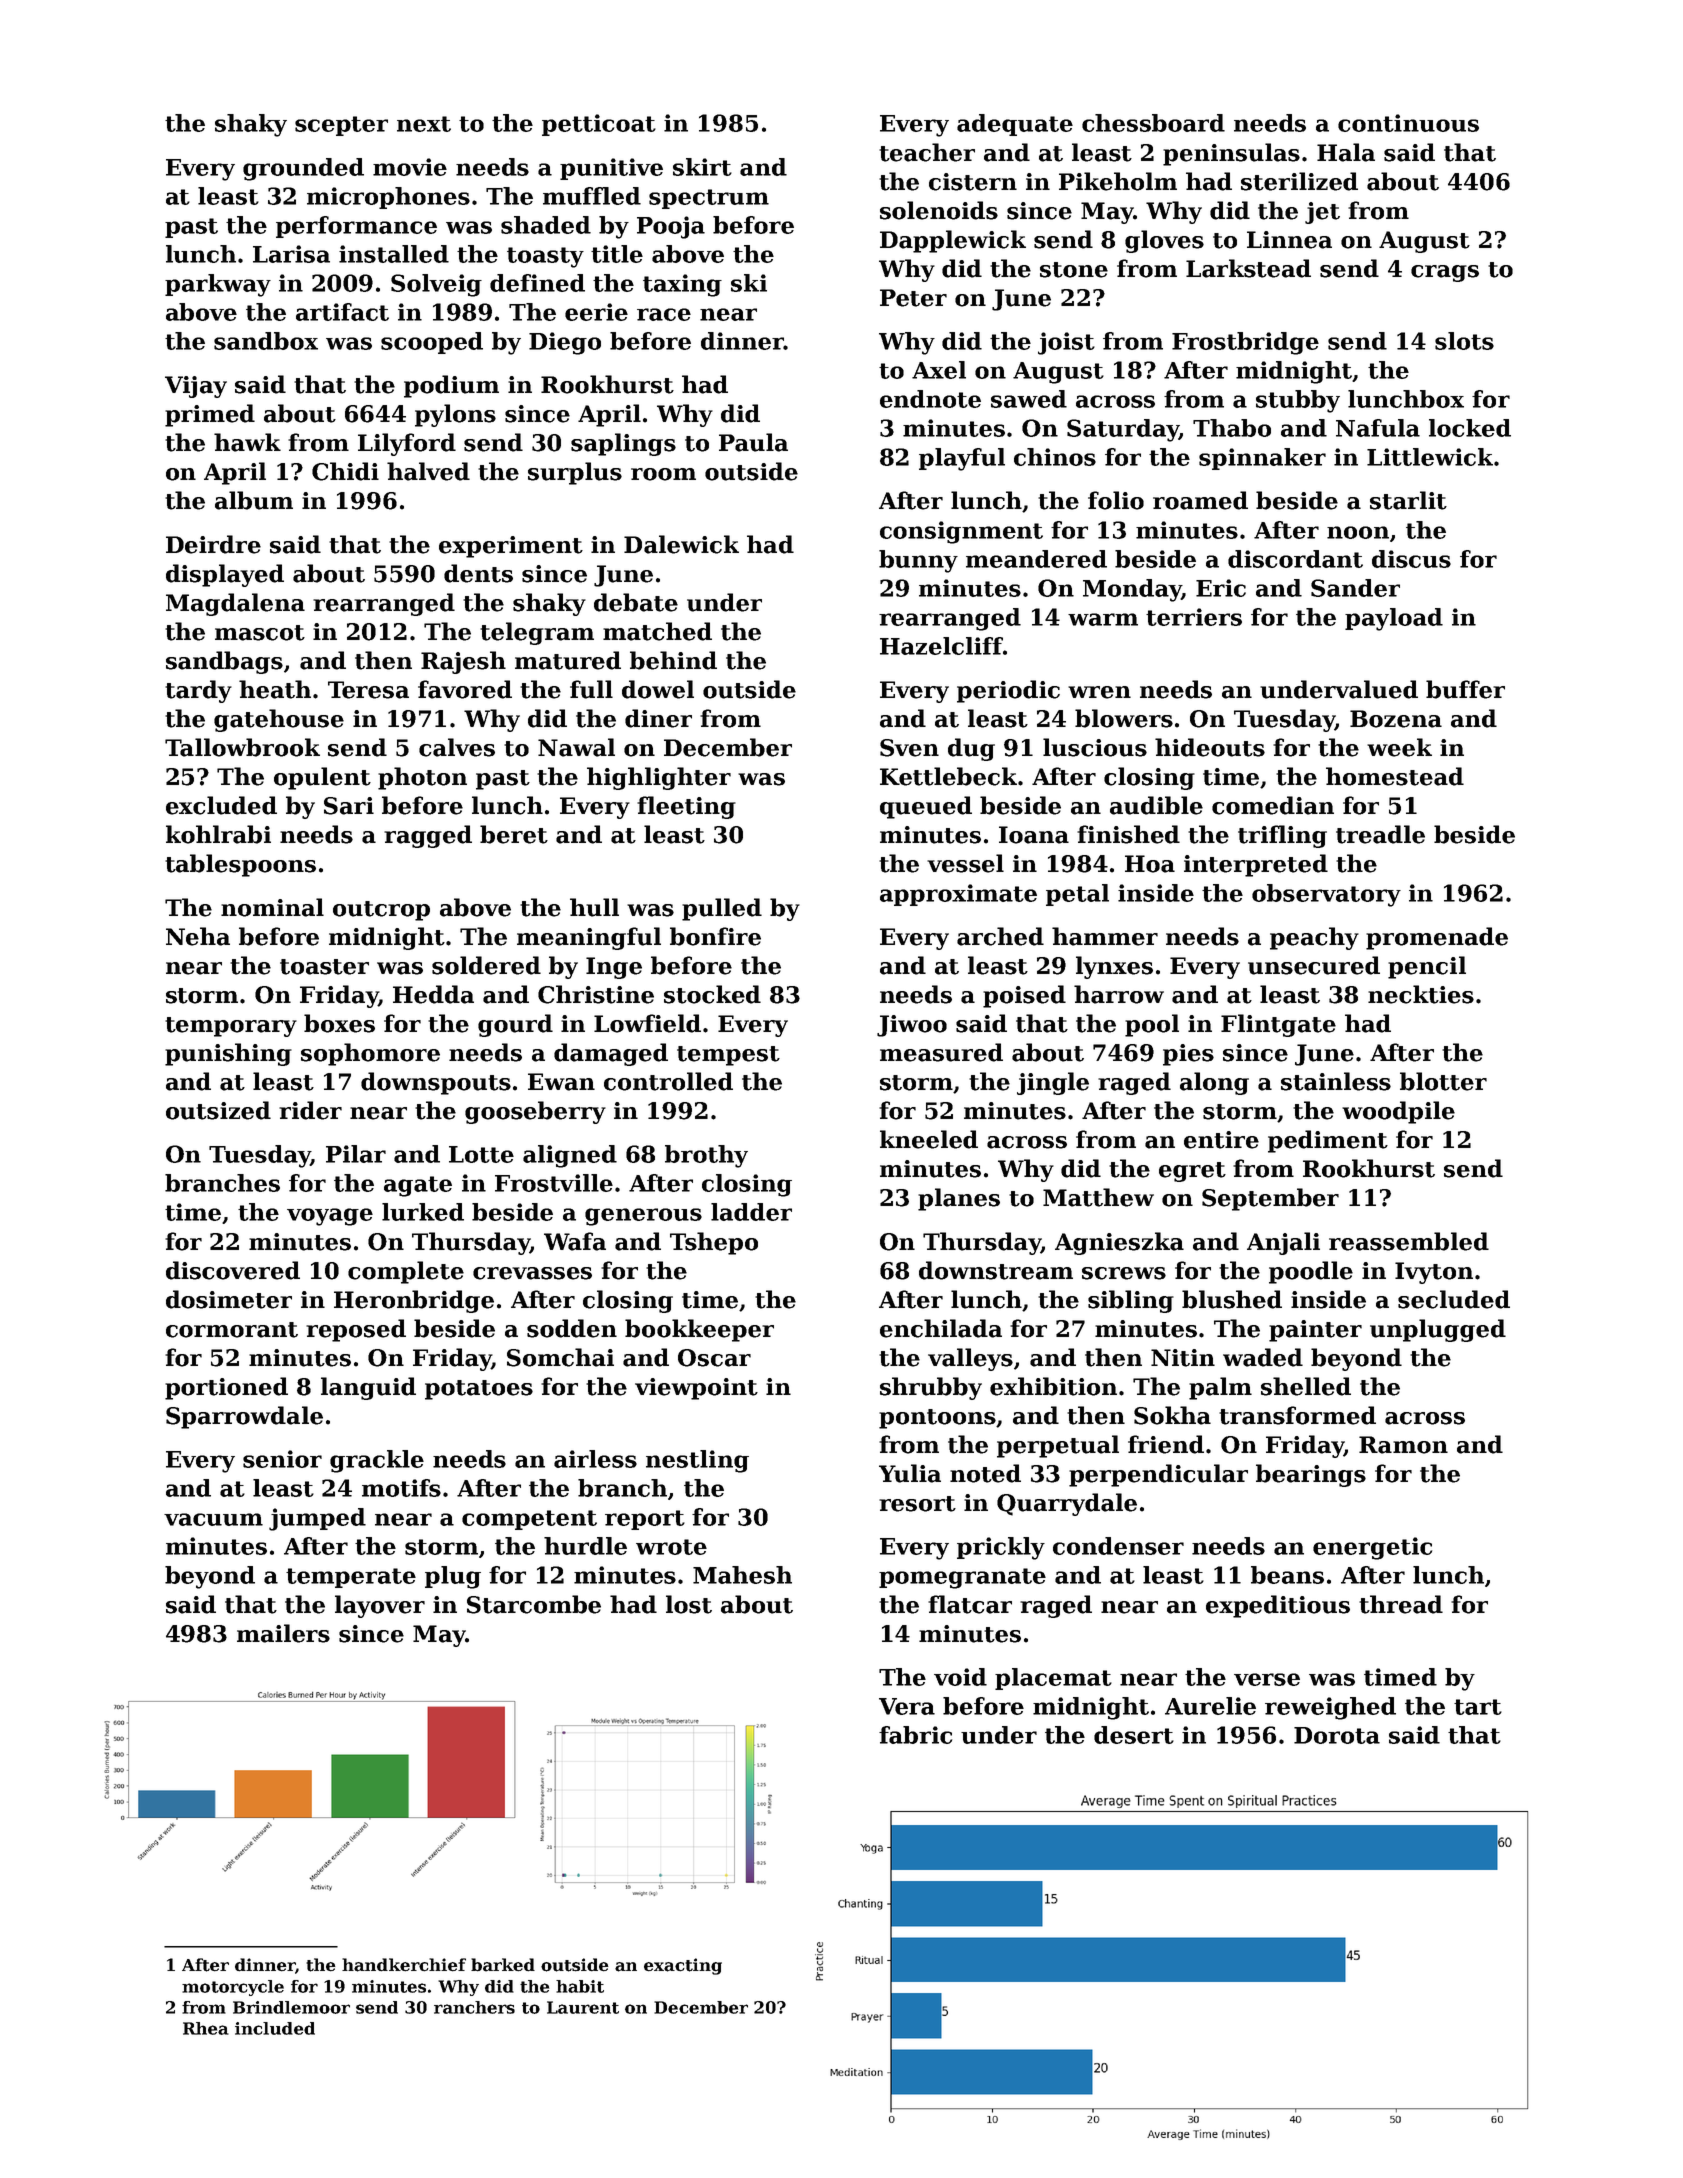 The image size is (1683, 2178). Describe the element at coordinates (664, 314) in the screenshot. I see `race` at that location.
